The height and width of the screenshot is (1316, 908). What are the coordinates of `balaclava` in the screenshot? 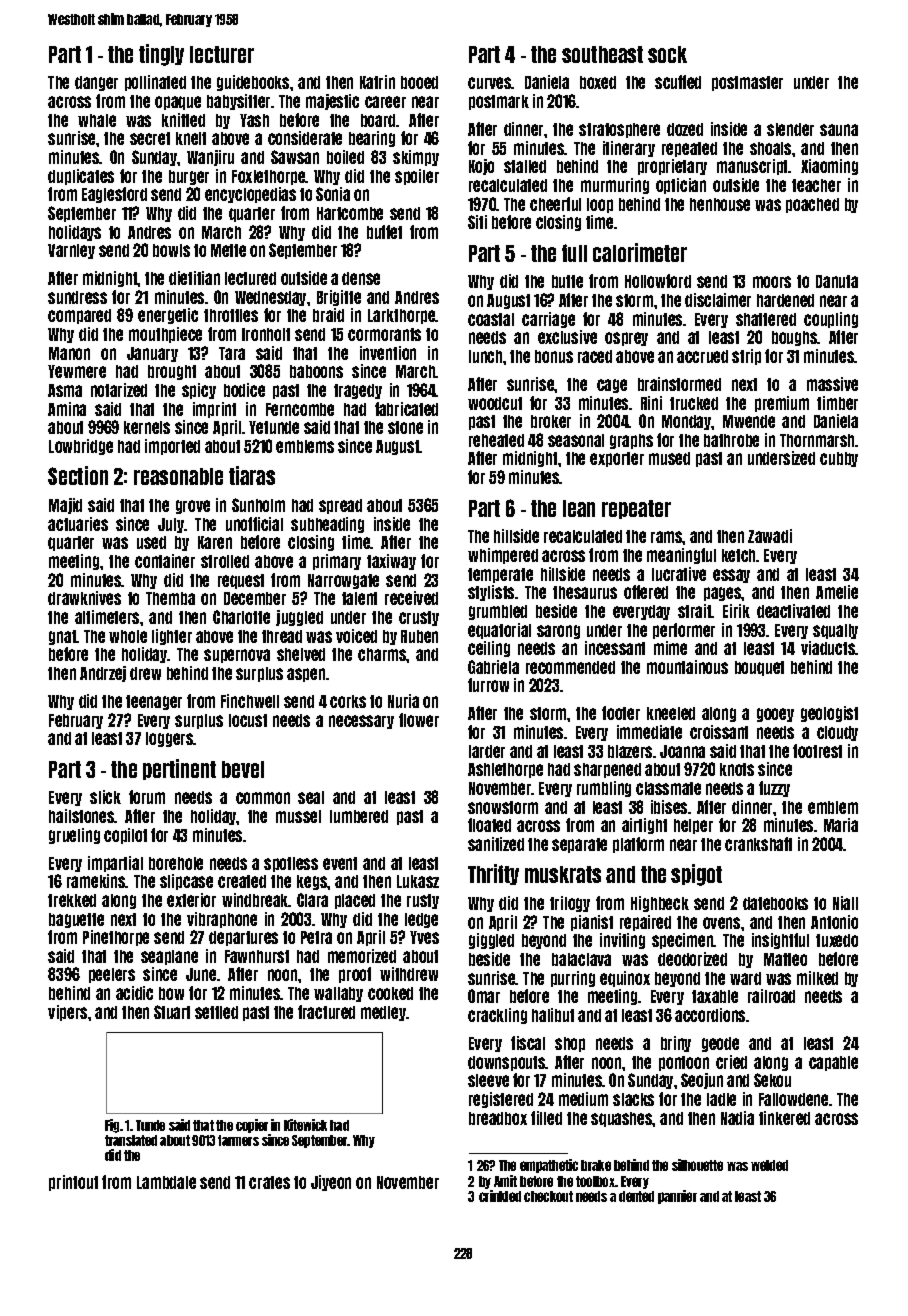 It's located at (581, 959).
